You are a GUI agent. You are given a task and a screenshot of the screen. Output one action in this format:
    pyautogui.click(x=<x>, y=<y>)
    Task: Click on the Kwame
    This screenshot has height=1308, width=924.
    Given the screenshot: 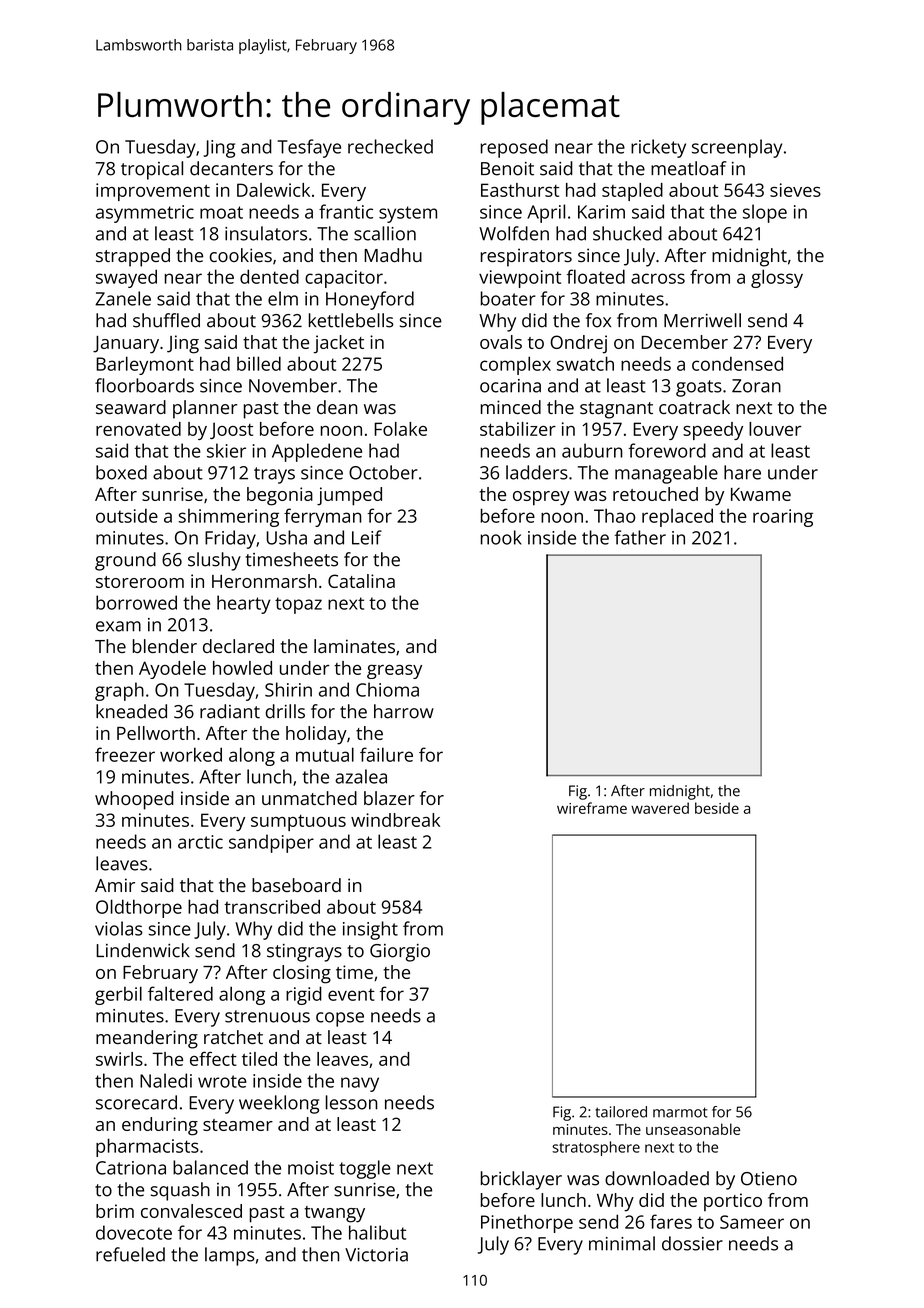 What is the action you would take?
    pyautogui.click(x=761, y=494)
